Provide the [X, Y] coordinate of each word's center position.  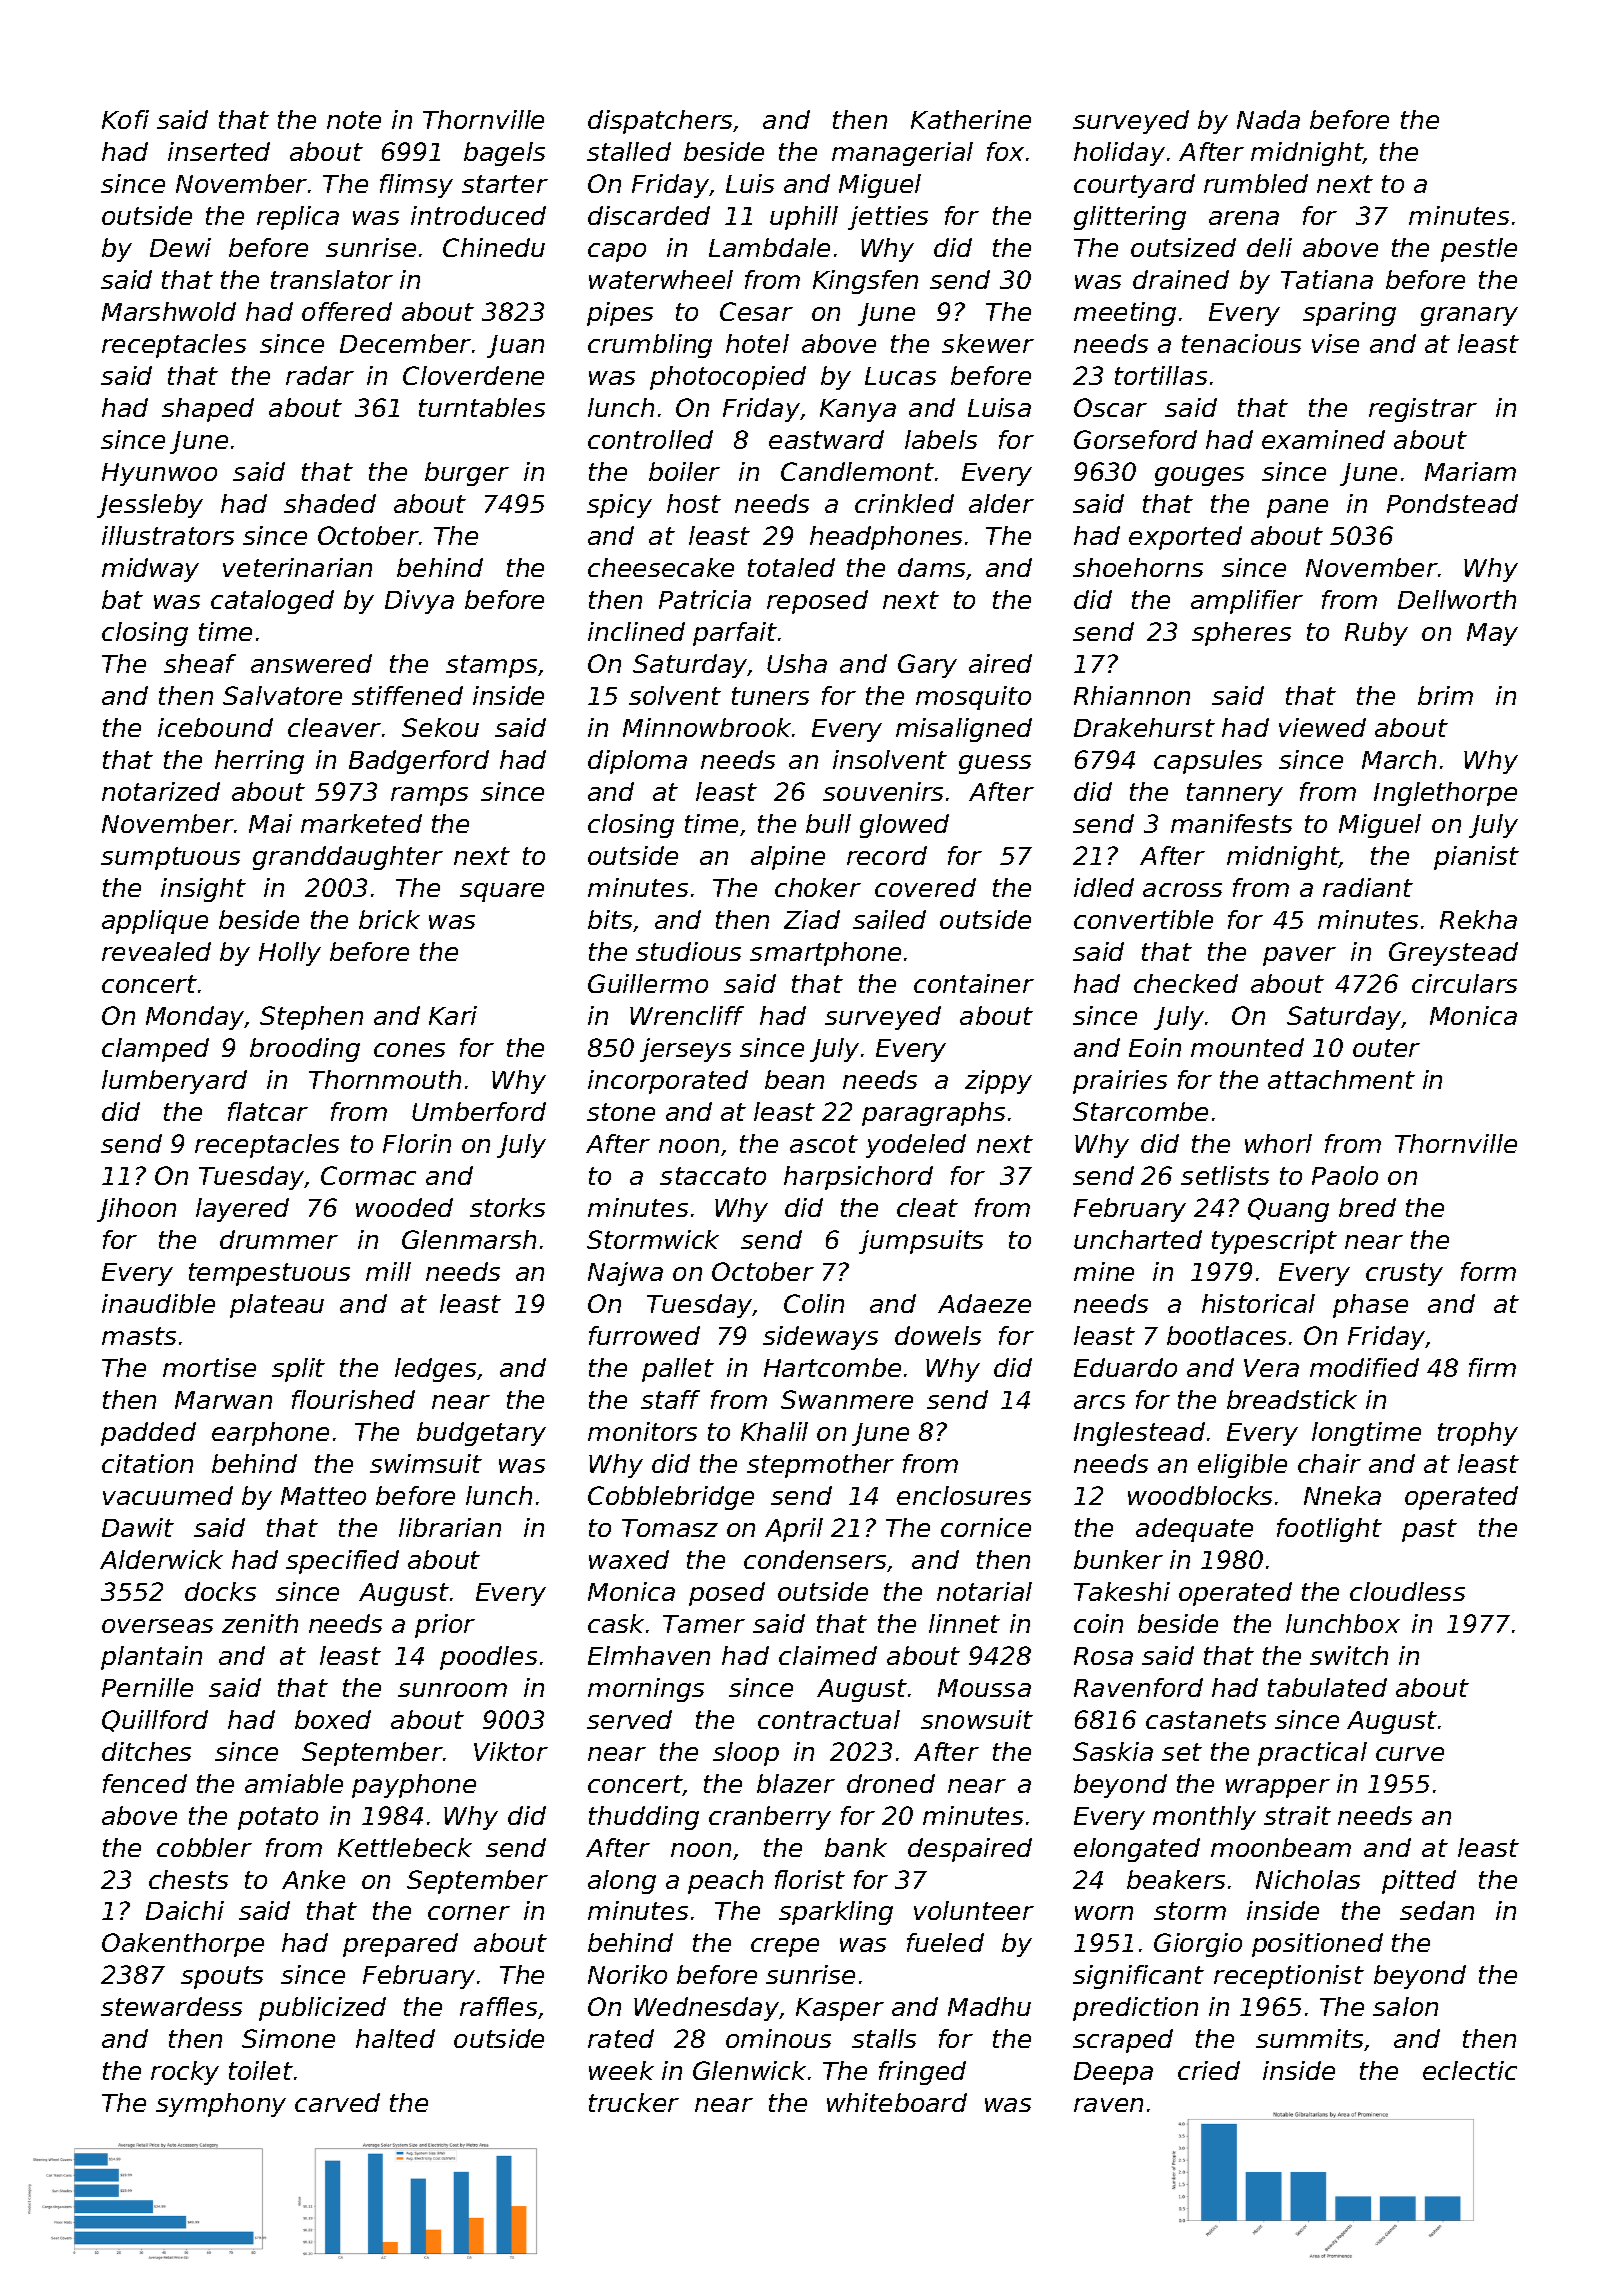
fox [1005, 151]
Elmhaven [649, 1655]
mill [388, 1271]
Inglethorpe [1445, 794]
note [354, 120]
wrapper [1278, 1788]
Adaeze [984, 1303]
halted [395, 2038]
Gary [927, 666]
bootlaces [1226, 1335]
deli [1269, 247]
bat [122, 599]
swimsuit [426, 1463]
